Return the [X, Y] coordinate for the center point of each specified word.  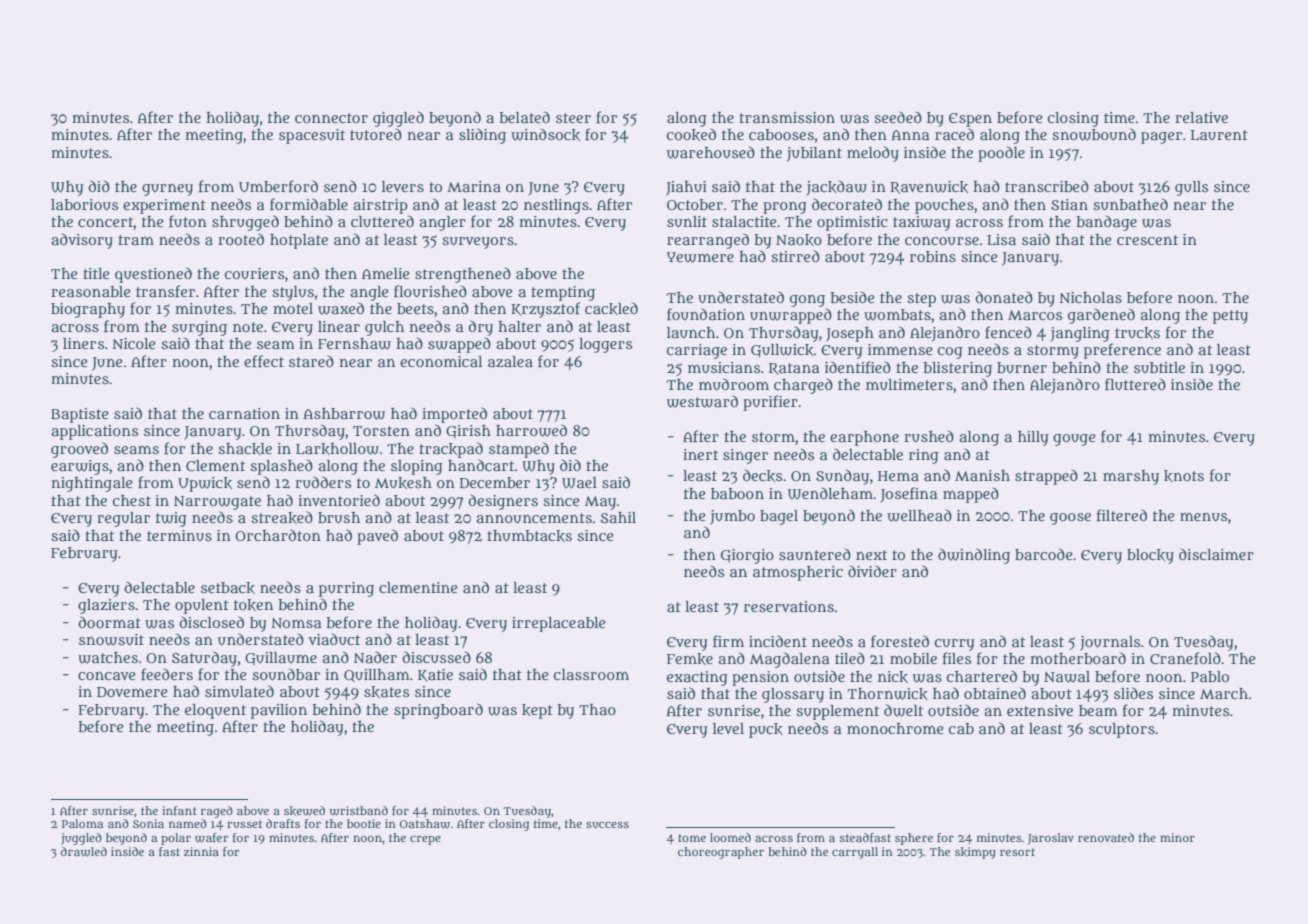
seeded [898, 117]
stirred [795, 256]
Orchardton [278, 535]
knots [1184, 476]
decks [762, 475]
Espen [970, 120]
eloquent [215, 711]
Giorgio [747, 556]
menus [1203, 517]
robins [933, 256]
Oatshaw [425, 824]
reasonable [90, 291]
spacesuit [312, 136]
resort [1017, 852]
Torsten [381, 431]
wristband [359, 811]
